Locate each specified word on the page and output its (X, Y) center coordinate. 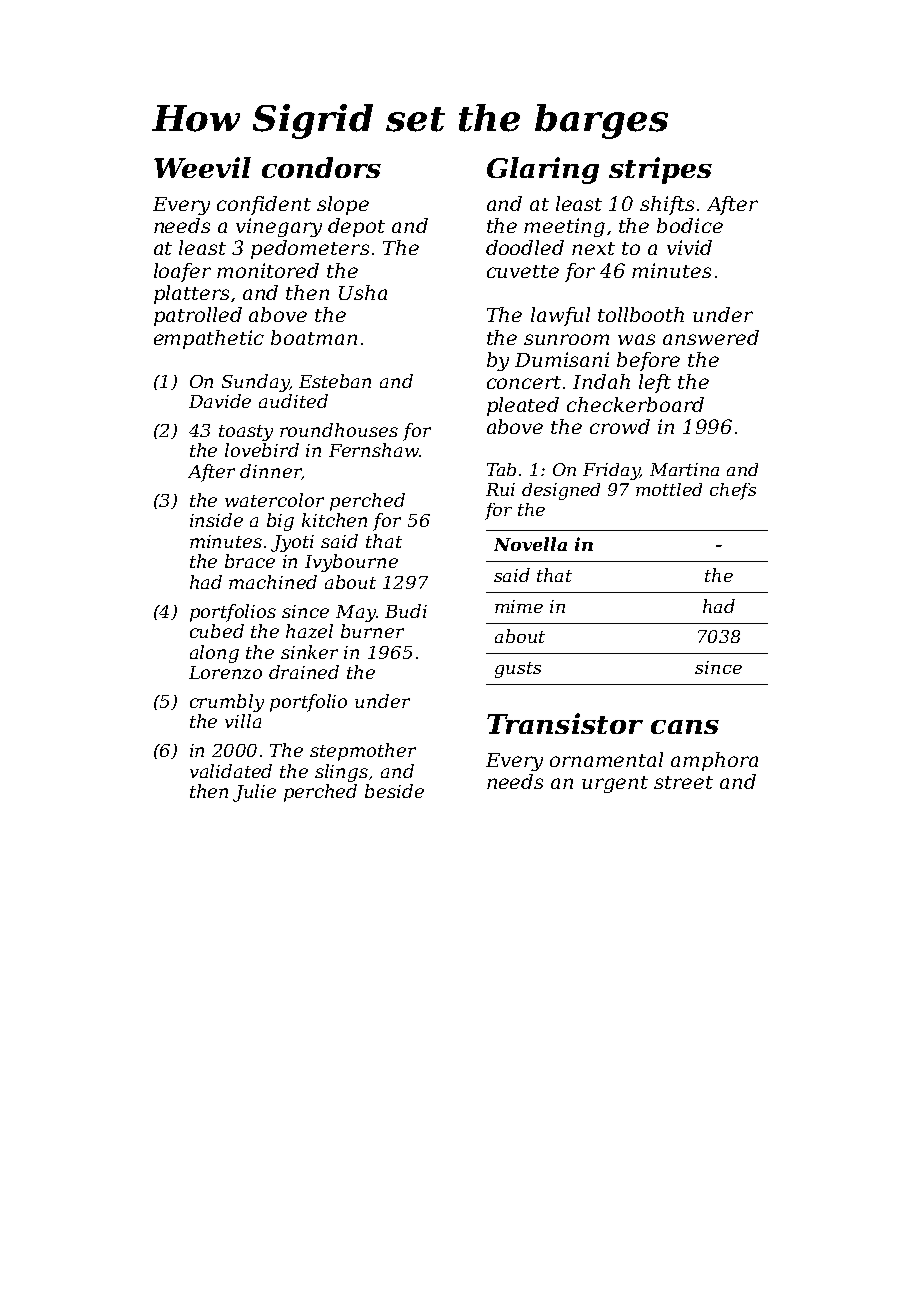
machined (273, 582)
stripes (660, 170)
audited (293, 401)
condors (321, 167)
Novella (530, 544)
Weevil (202, 167)
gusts (518, 670)
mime (519, 606)
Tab (501, 469)
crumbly (227, 703)
